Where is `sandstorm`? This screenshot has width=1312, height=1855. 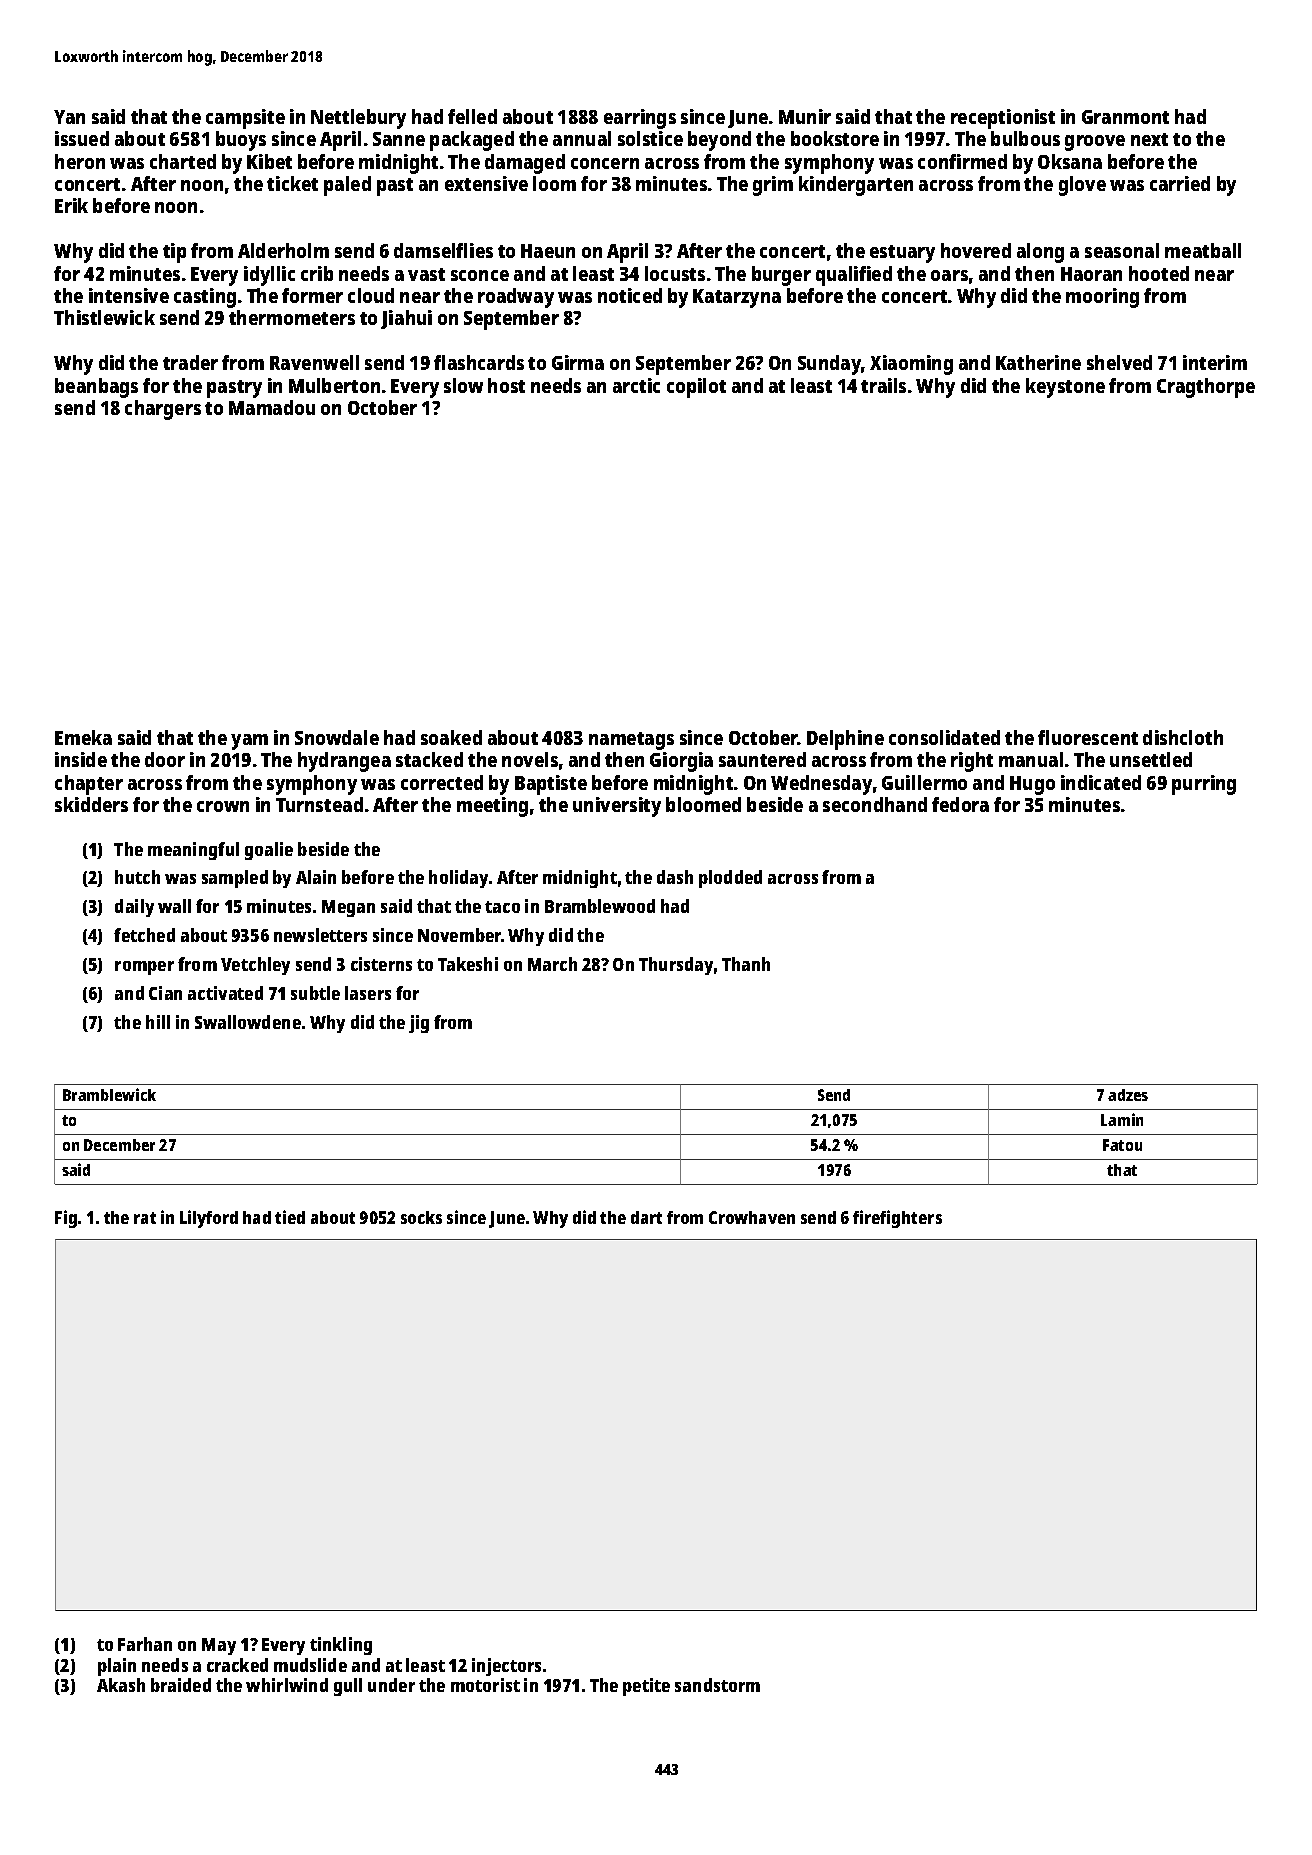 sandstorm is located at coordinates (717, 1685).
